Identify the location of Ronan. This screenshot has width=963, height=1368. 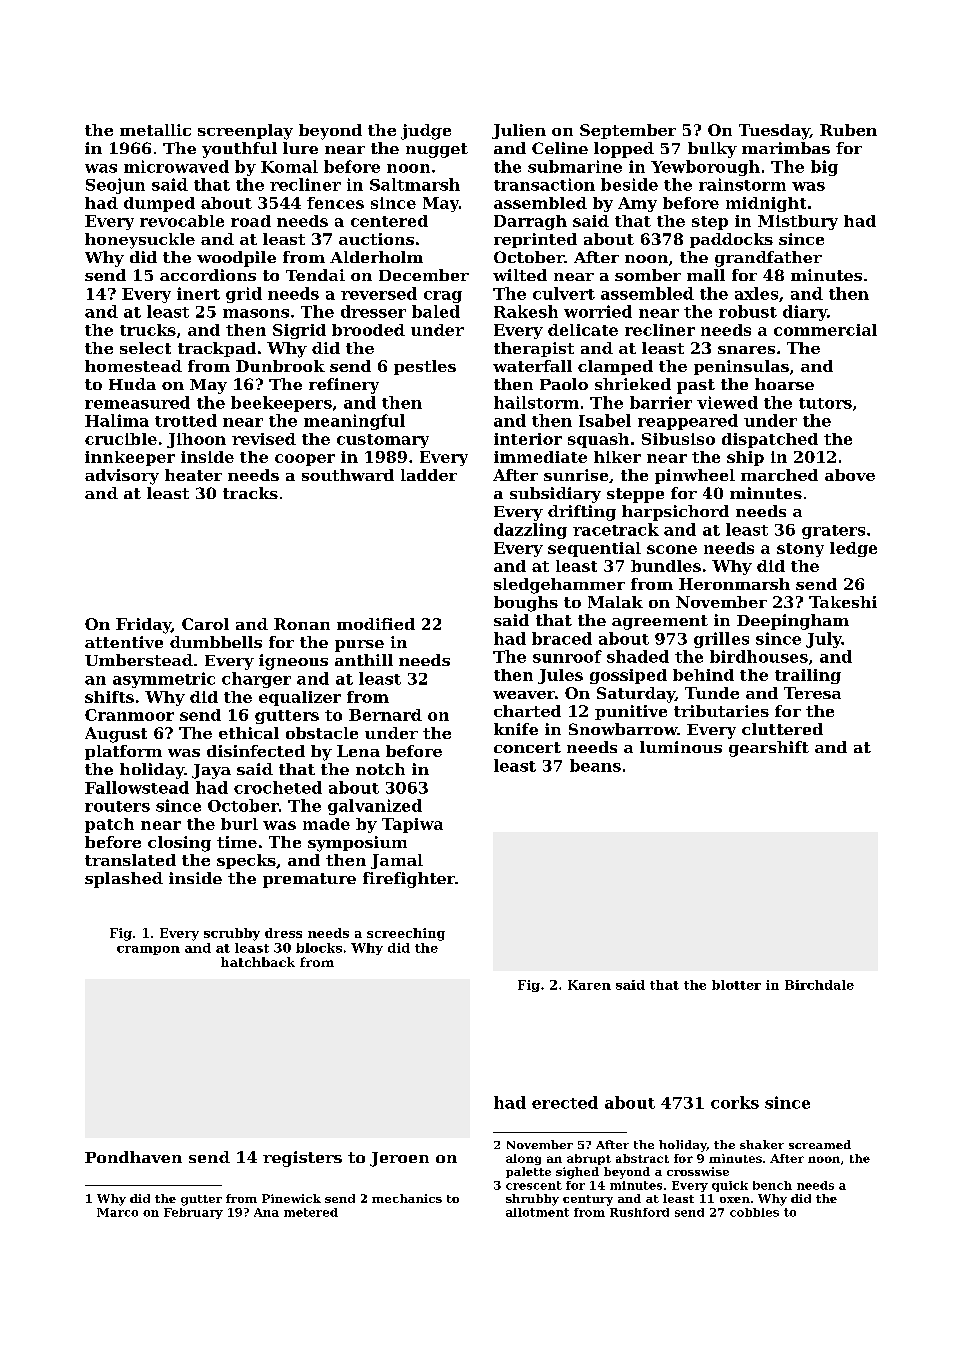
(302, 624).
